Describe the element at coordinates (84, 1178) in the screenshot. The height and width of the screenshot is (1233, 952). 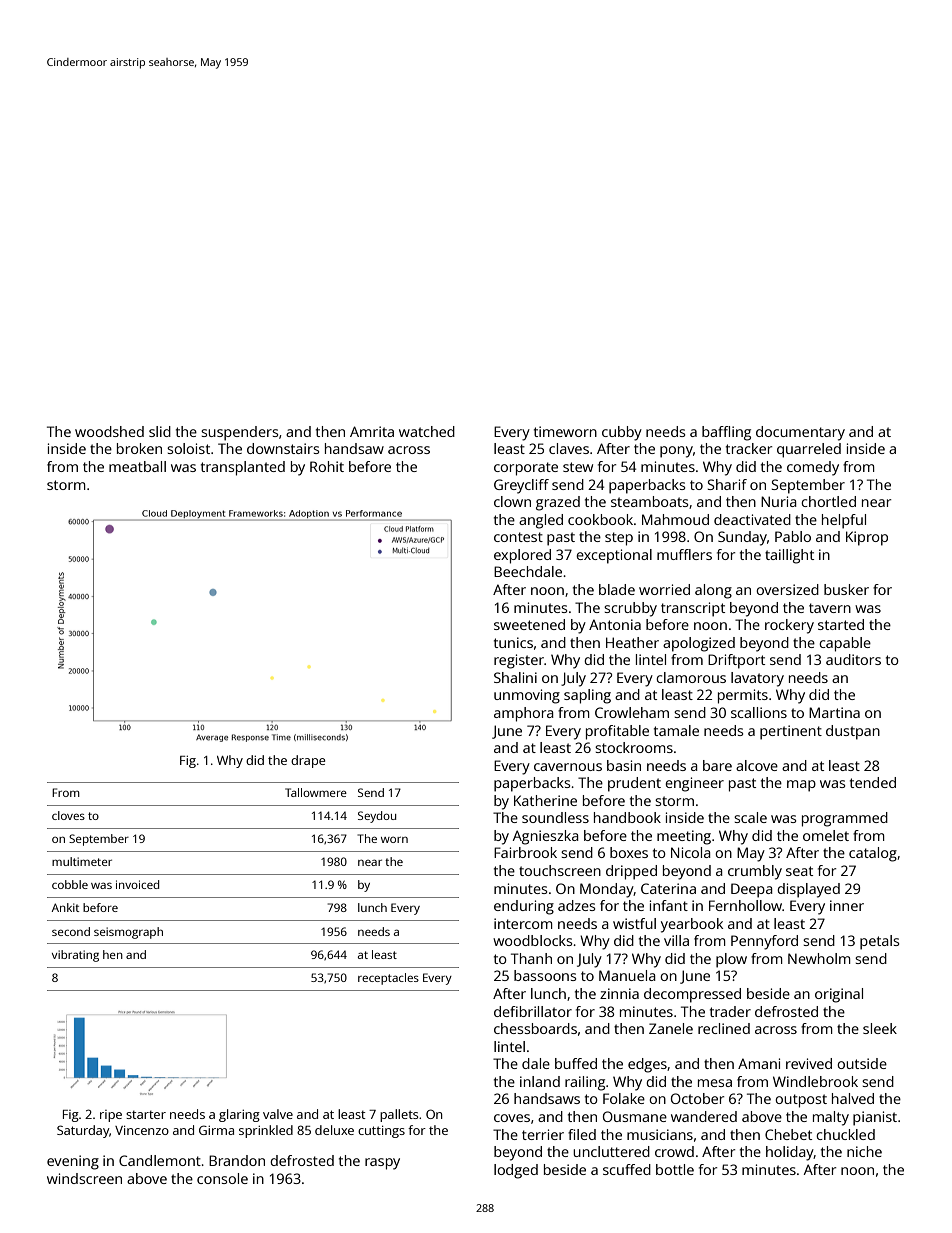
I see `windscreen` at that location.
